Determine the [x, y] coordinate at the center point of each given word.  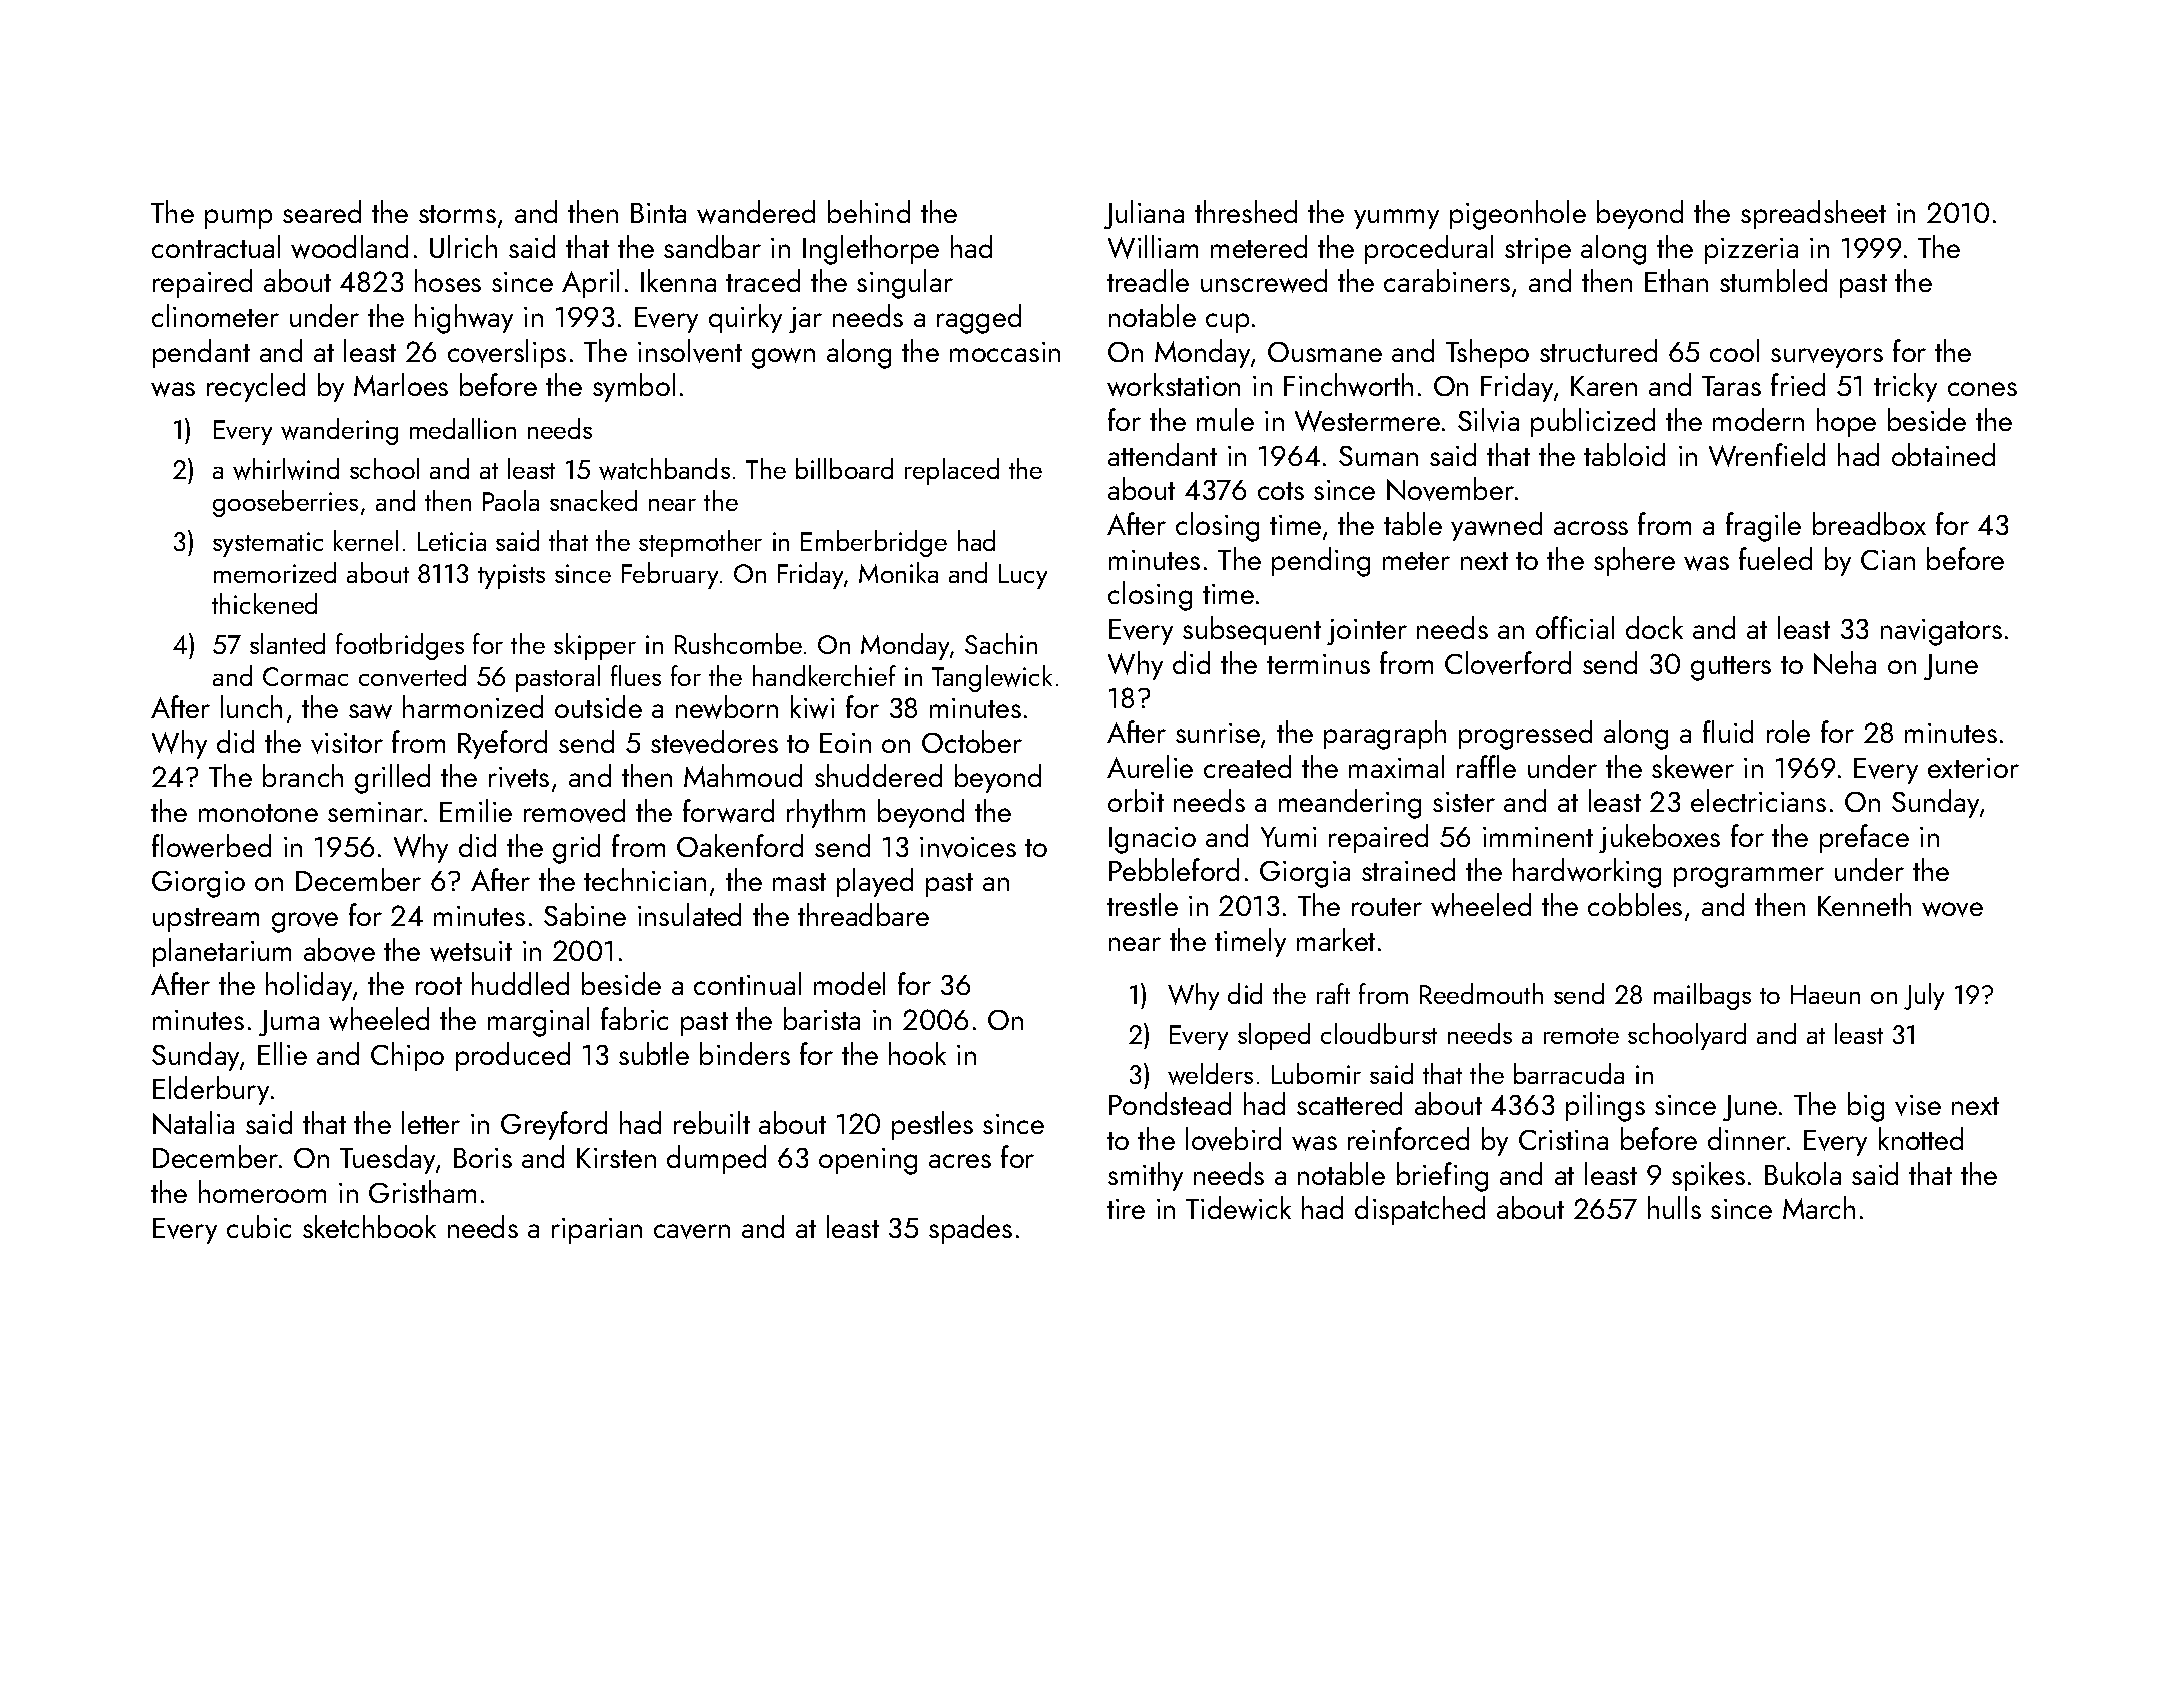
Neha [1845, 662]
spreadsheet [1813, 214]
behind [869, 211]
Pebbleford [1174, 869]
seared [322, 211]
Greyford [554, 1125]
